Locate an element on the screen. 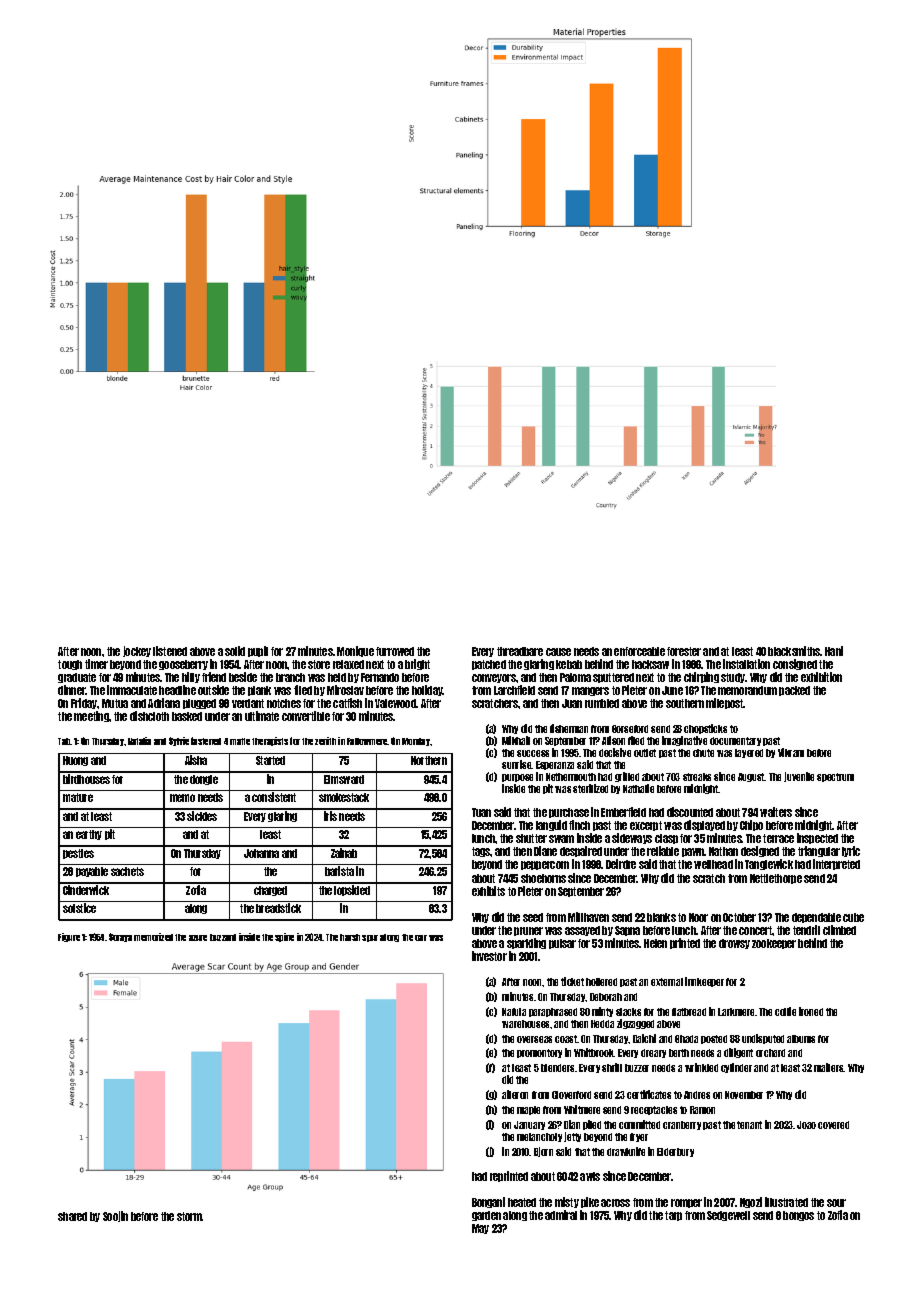 Image resolution: width=924 pixels, height=1308 pixels. storm is located at coordinates (189, 1216).
